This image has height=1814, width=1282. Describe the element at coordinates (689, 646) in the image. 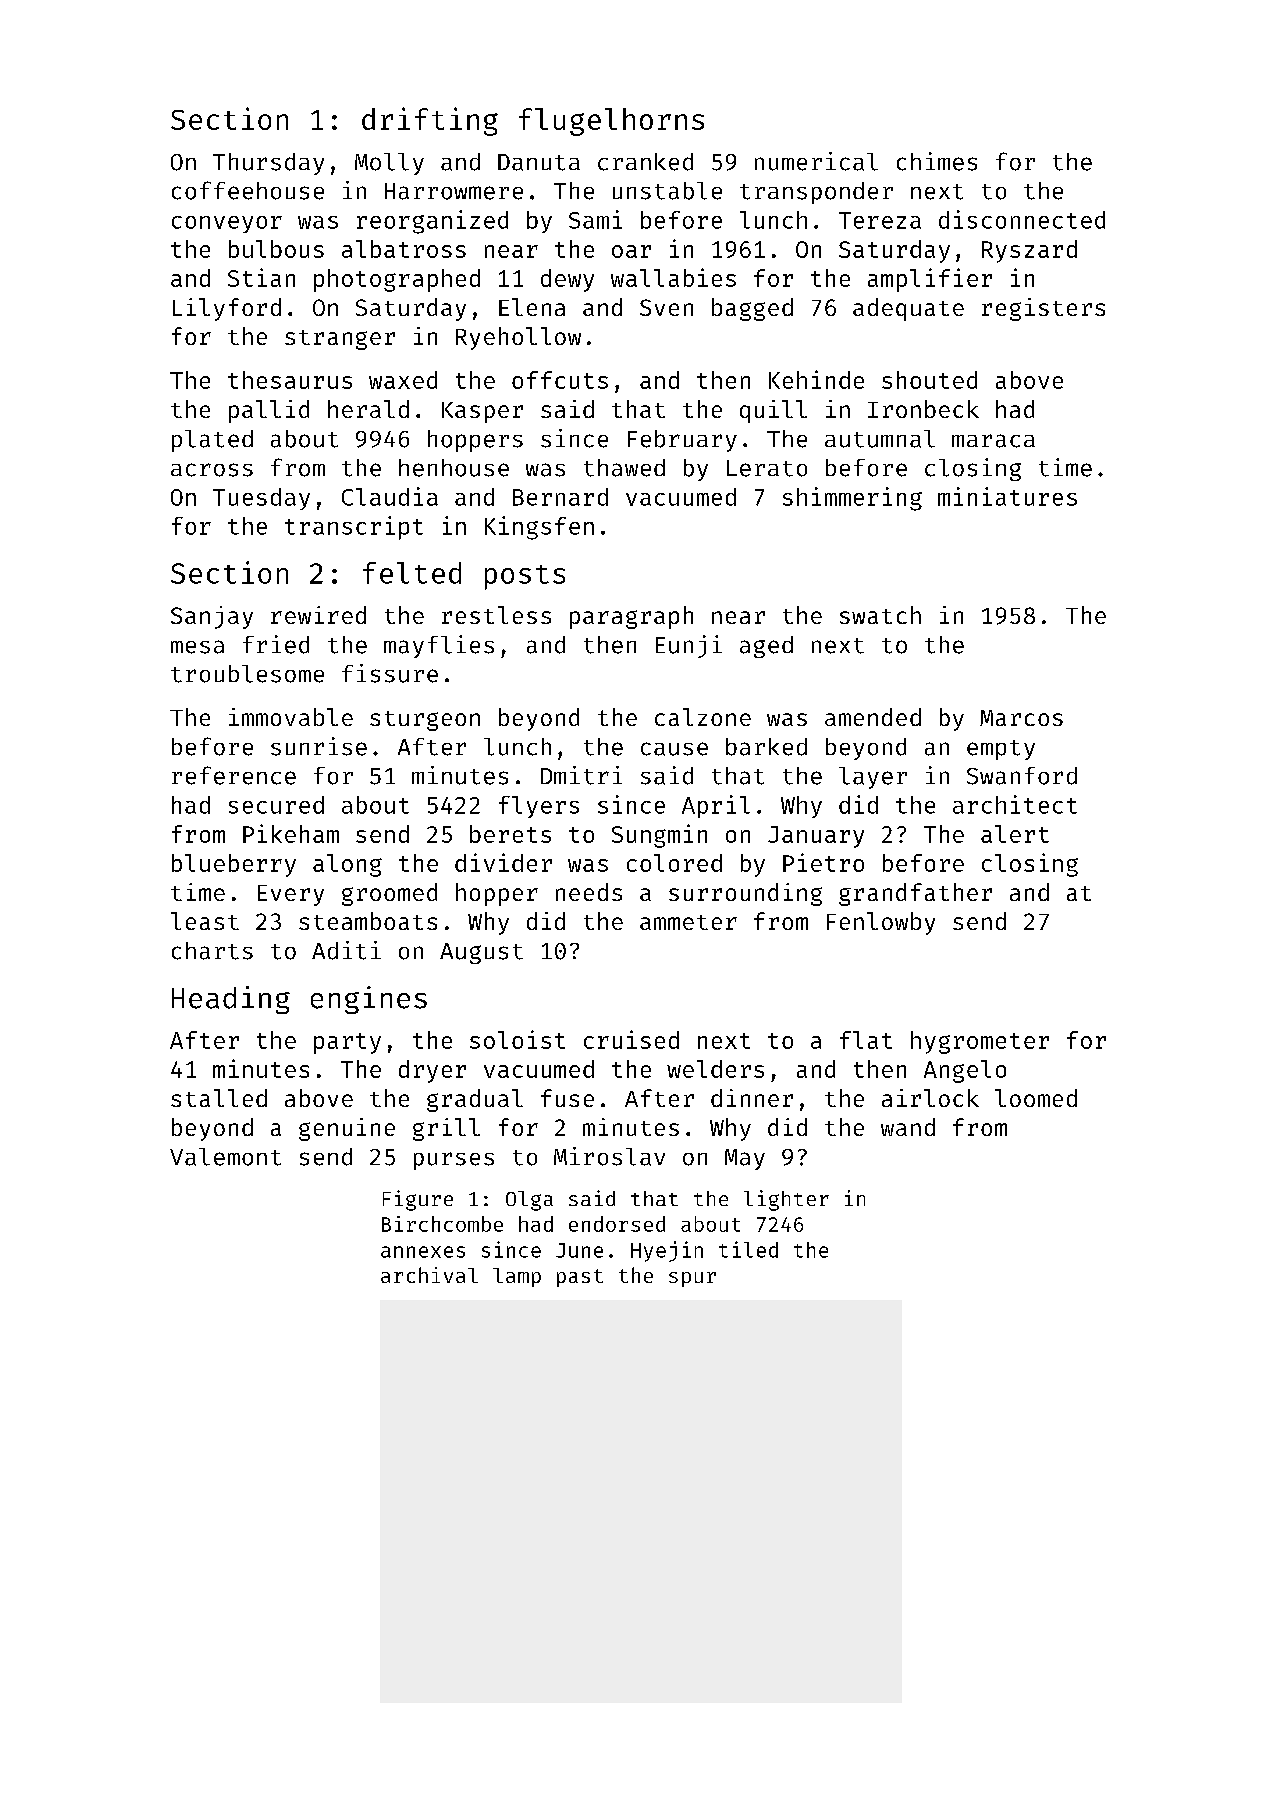

I see `Eunji` at that location.
